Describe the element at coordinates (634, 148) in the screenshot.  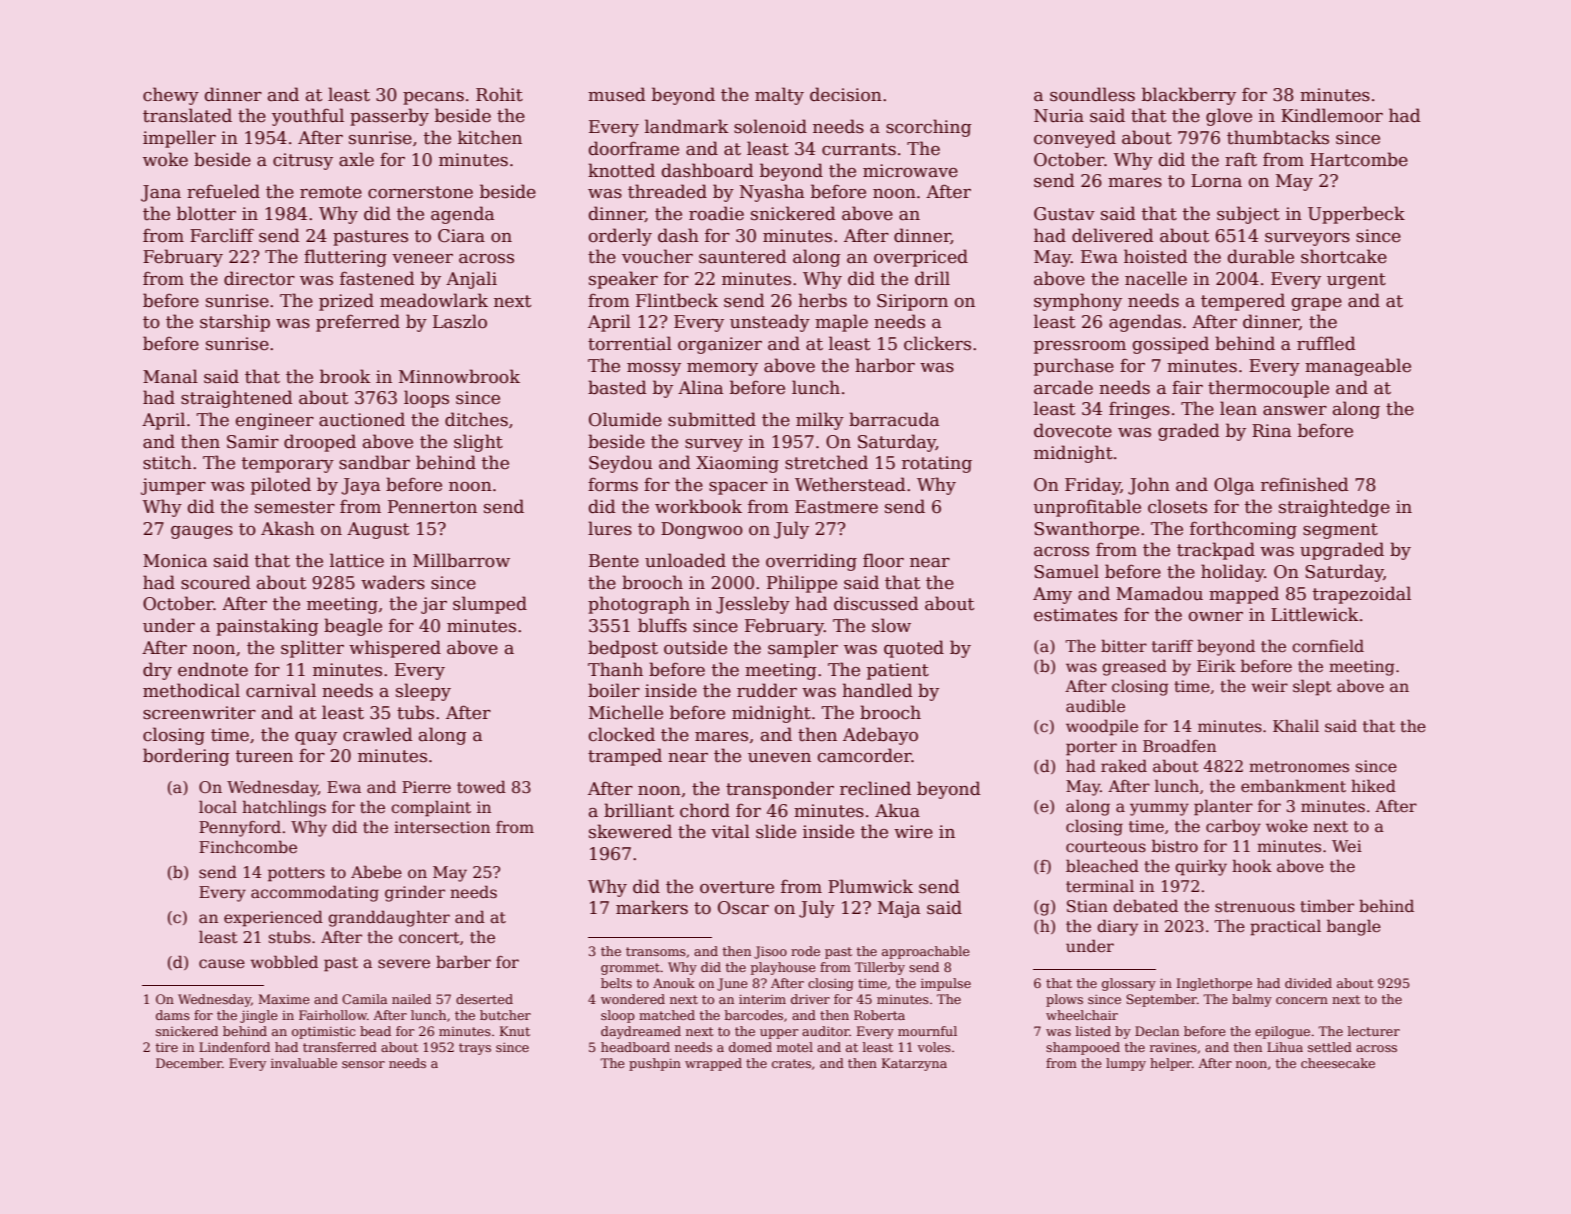
I see `doorframe` at that location.
